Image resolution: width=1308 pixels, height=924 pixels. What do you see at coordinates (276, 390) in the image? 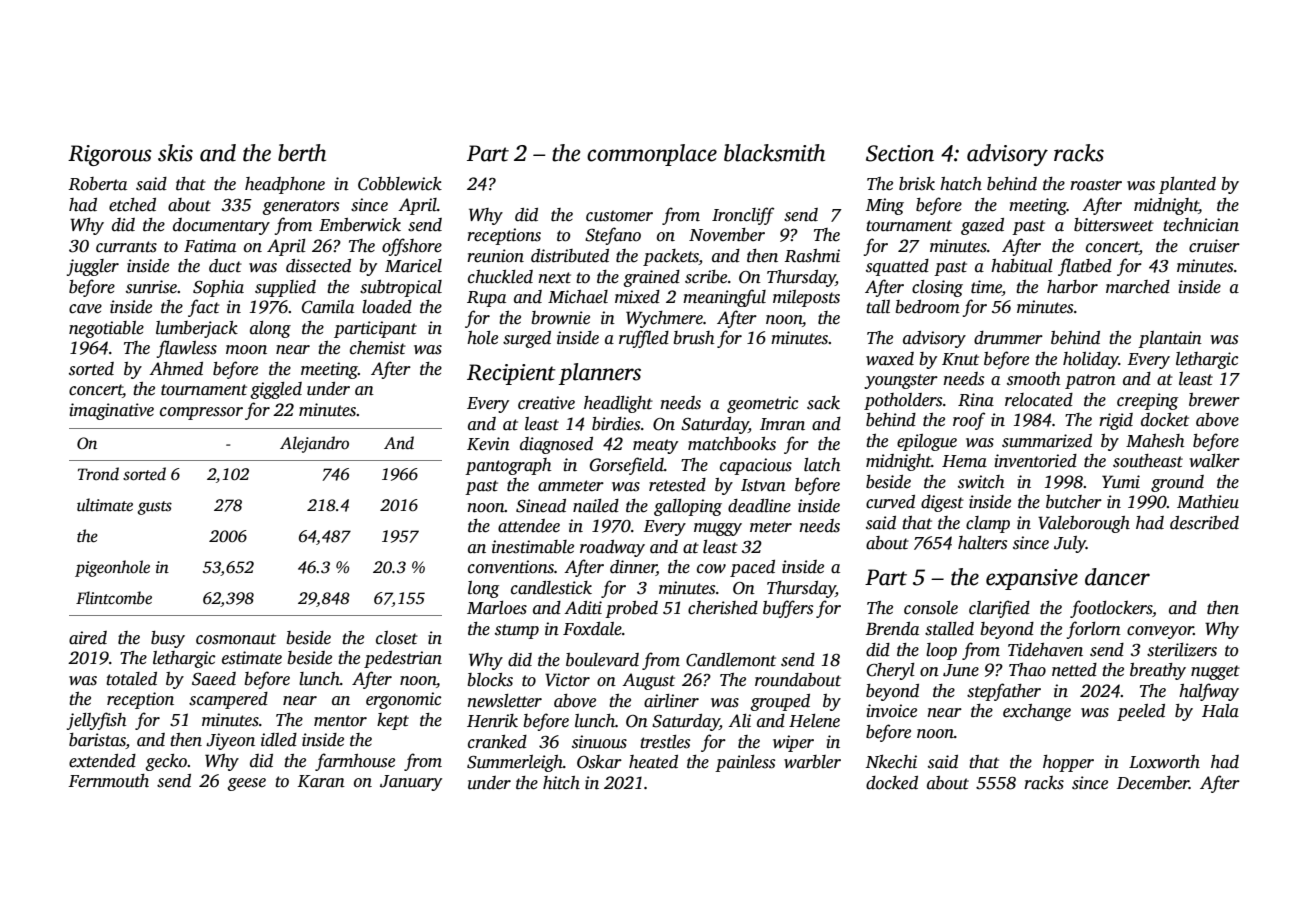
I see `giggled` at bounding box center [276, 390].
